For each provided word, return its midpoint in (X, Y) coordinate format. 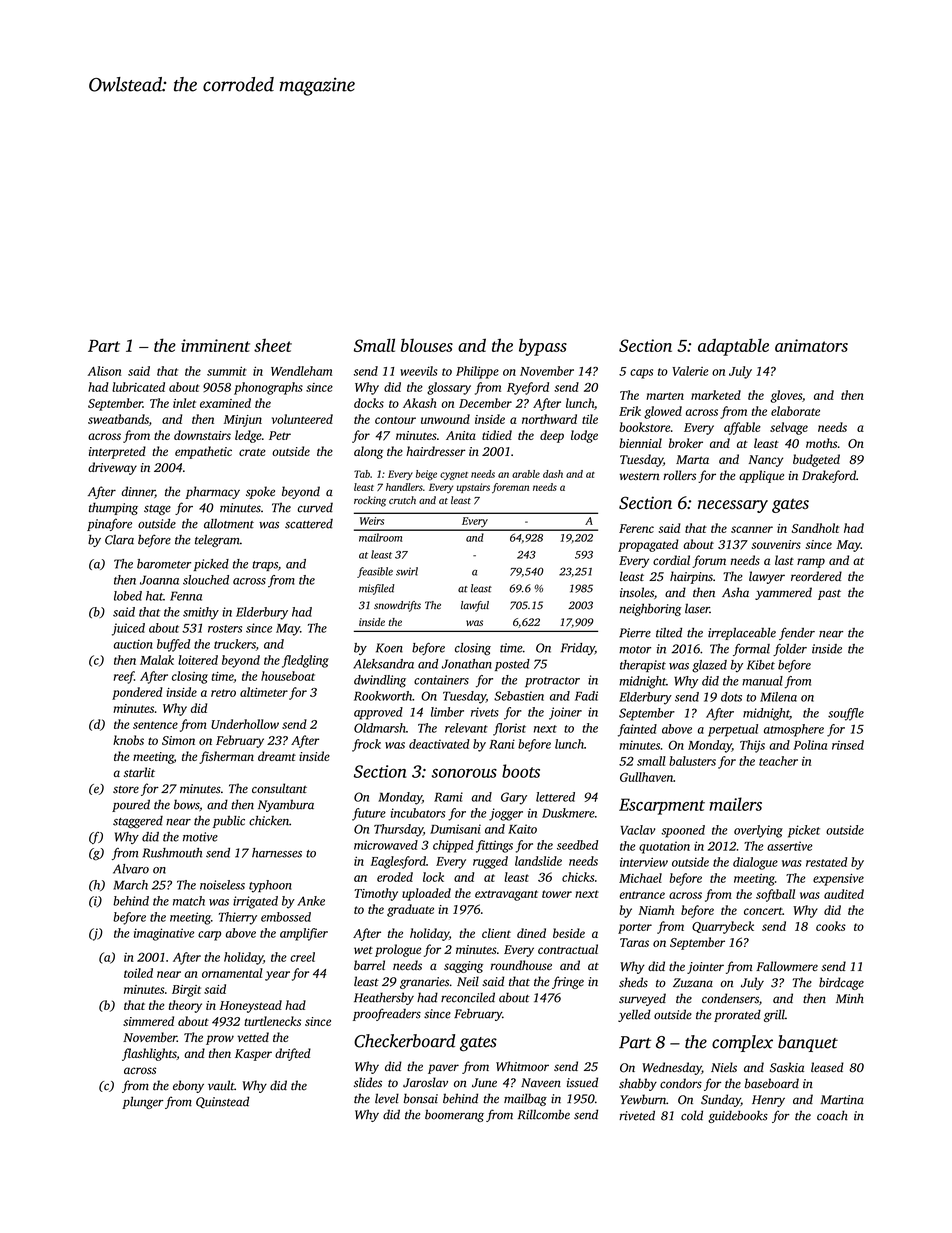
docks (369, 403)
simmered (148, 1021)
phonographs (268, 388)
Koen (389, 648)
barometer (164, 564)
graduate (410, 910)
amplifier (304, 934)
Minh (850, 998)
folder (790, 650)
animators (811, 345)
